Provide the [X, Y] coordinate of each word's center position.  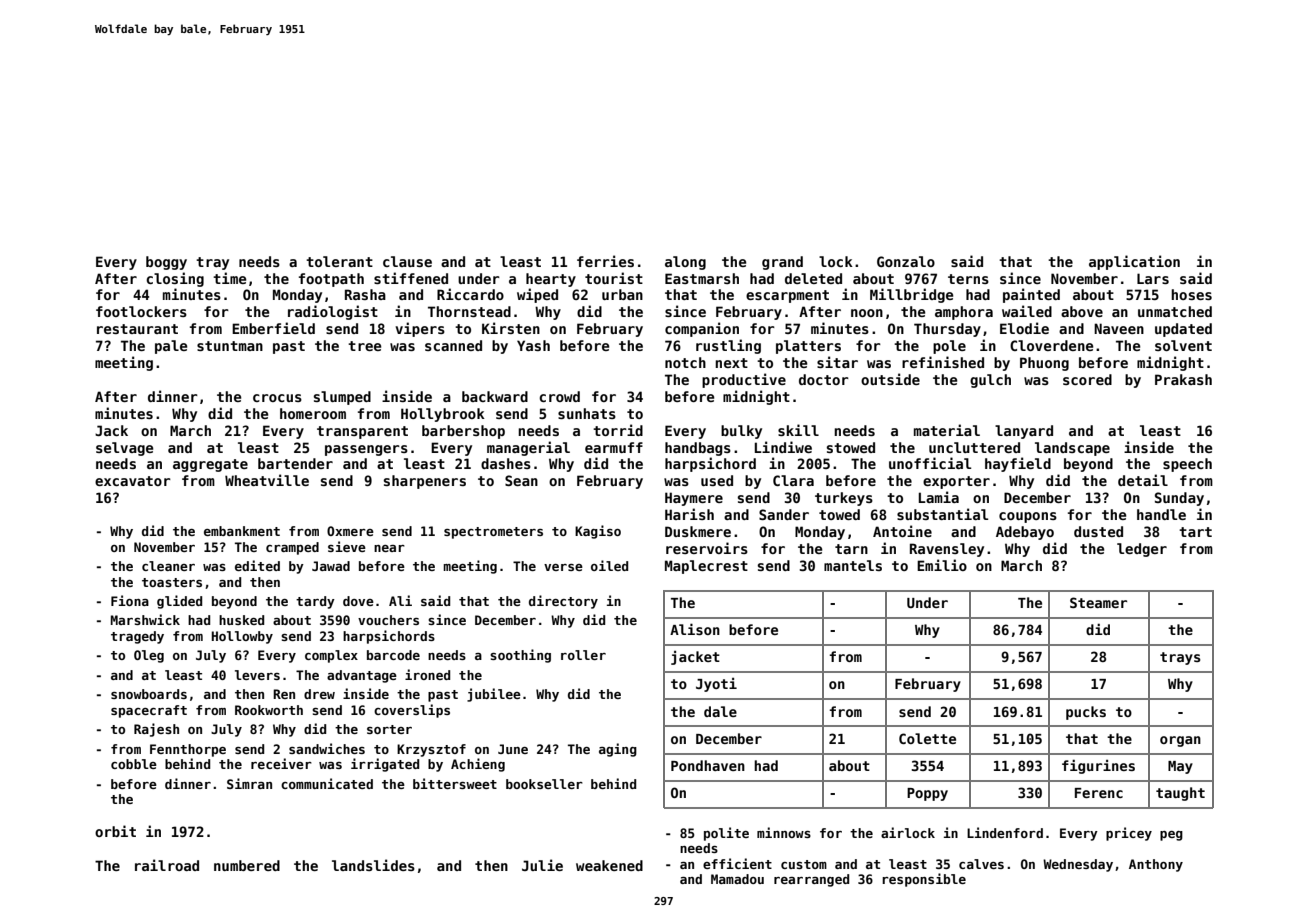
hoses [1191, 294]
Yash [533, 345]
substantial [942, 514]
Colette [927, 738]
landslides [373, 865]
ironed [427, 674]
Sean [521, 480]
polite [726, 834]
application [1134, 262]
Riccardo [470, 294]
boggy [166, 263]
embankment [242, 531]
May [1180, 767]
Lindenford [1005, 832]
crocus [277, 398]
